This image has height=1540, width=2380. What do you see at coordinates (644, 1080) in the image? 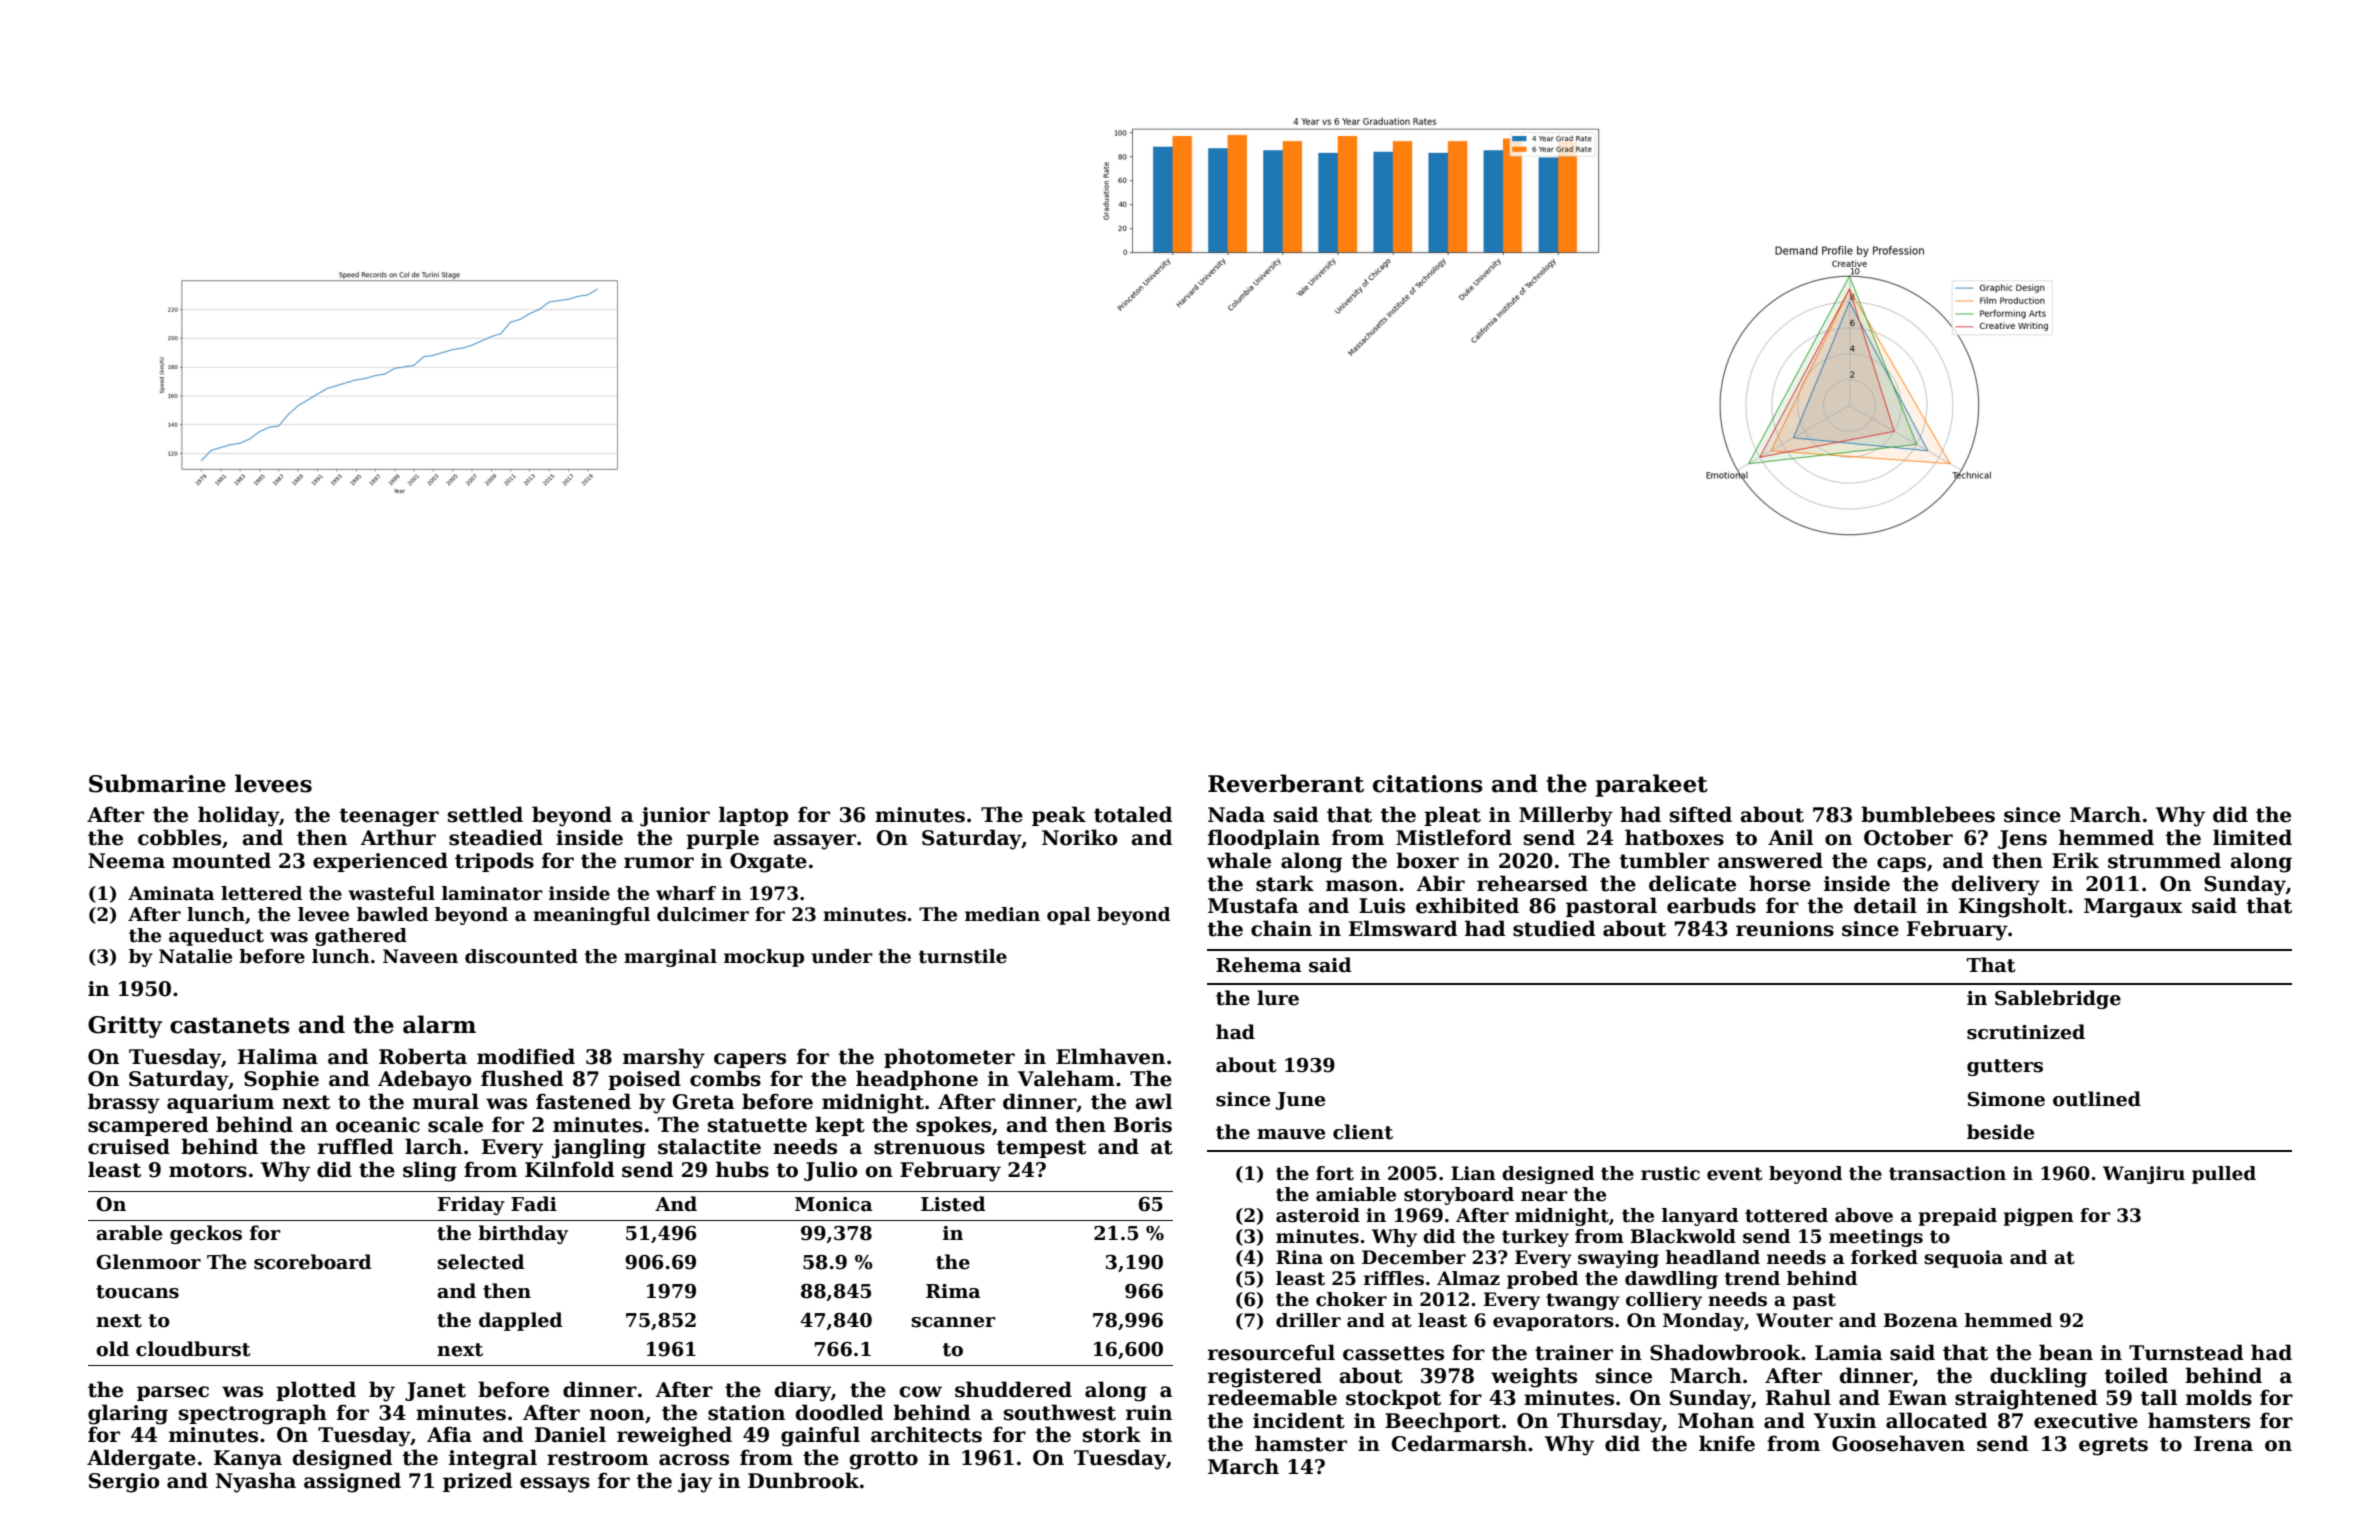
I see `poised` at bounding box center [644, 1080].
